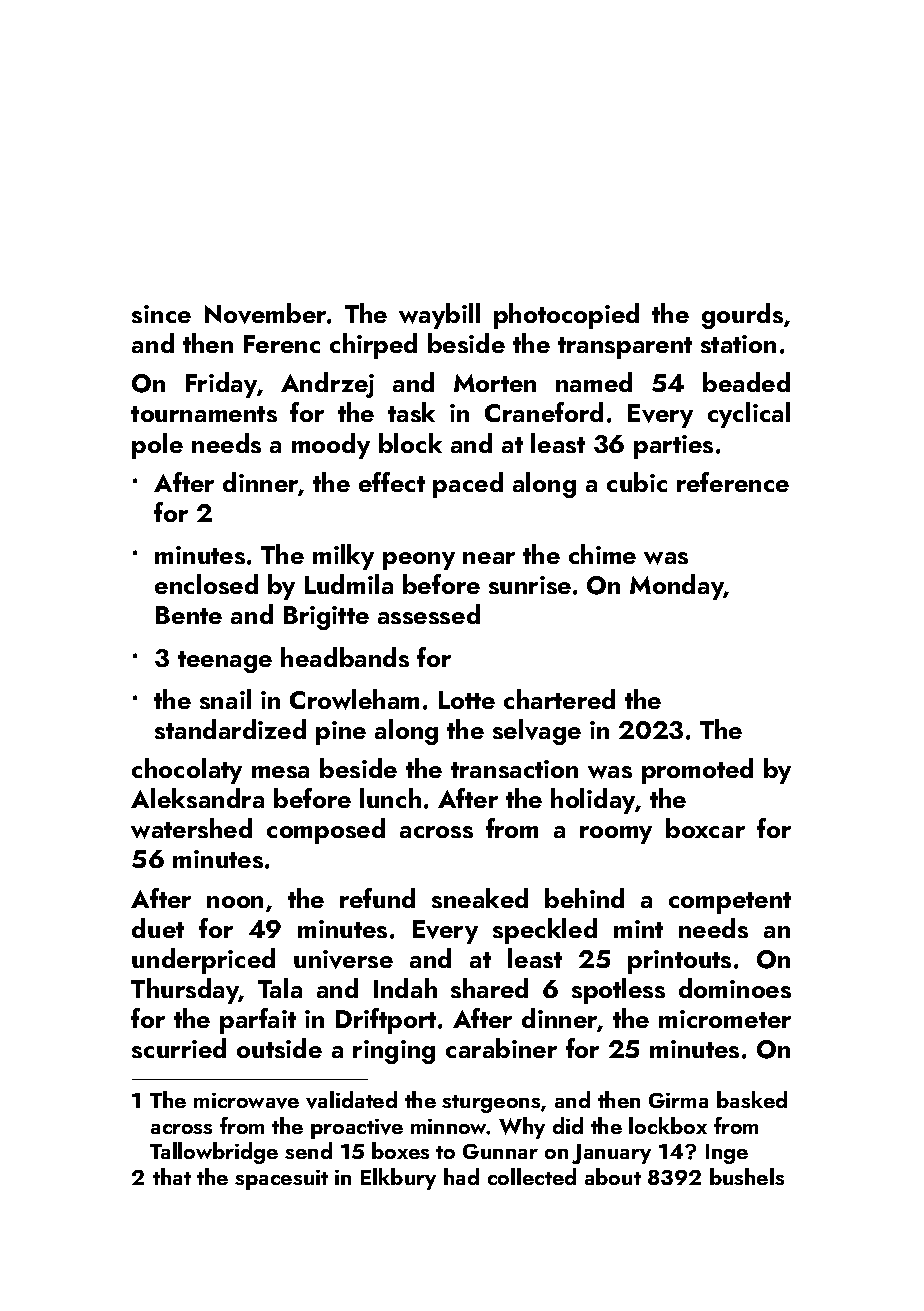 This screenshot has width=924, height=1311. Describe the element at coordinates (280, 772) in the screenshot. I see `mesa` at that location.
